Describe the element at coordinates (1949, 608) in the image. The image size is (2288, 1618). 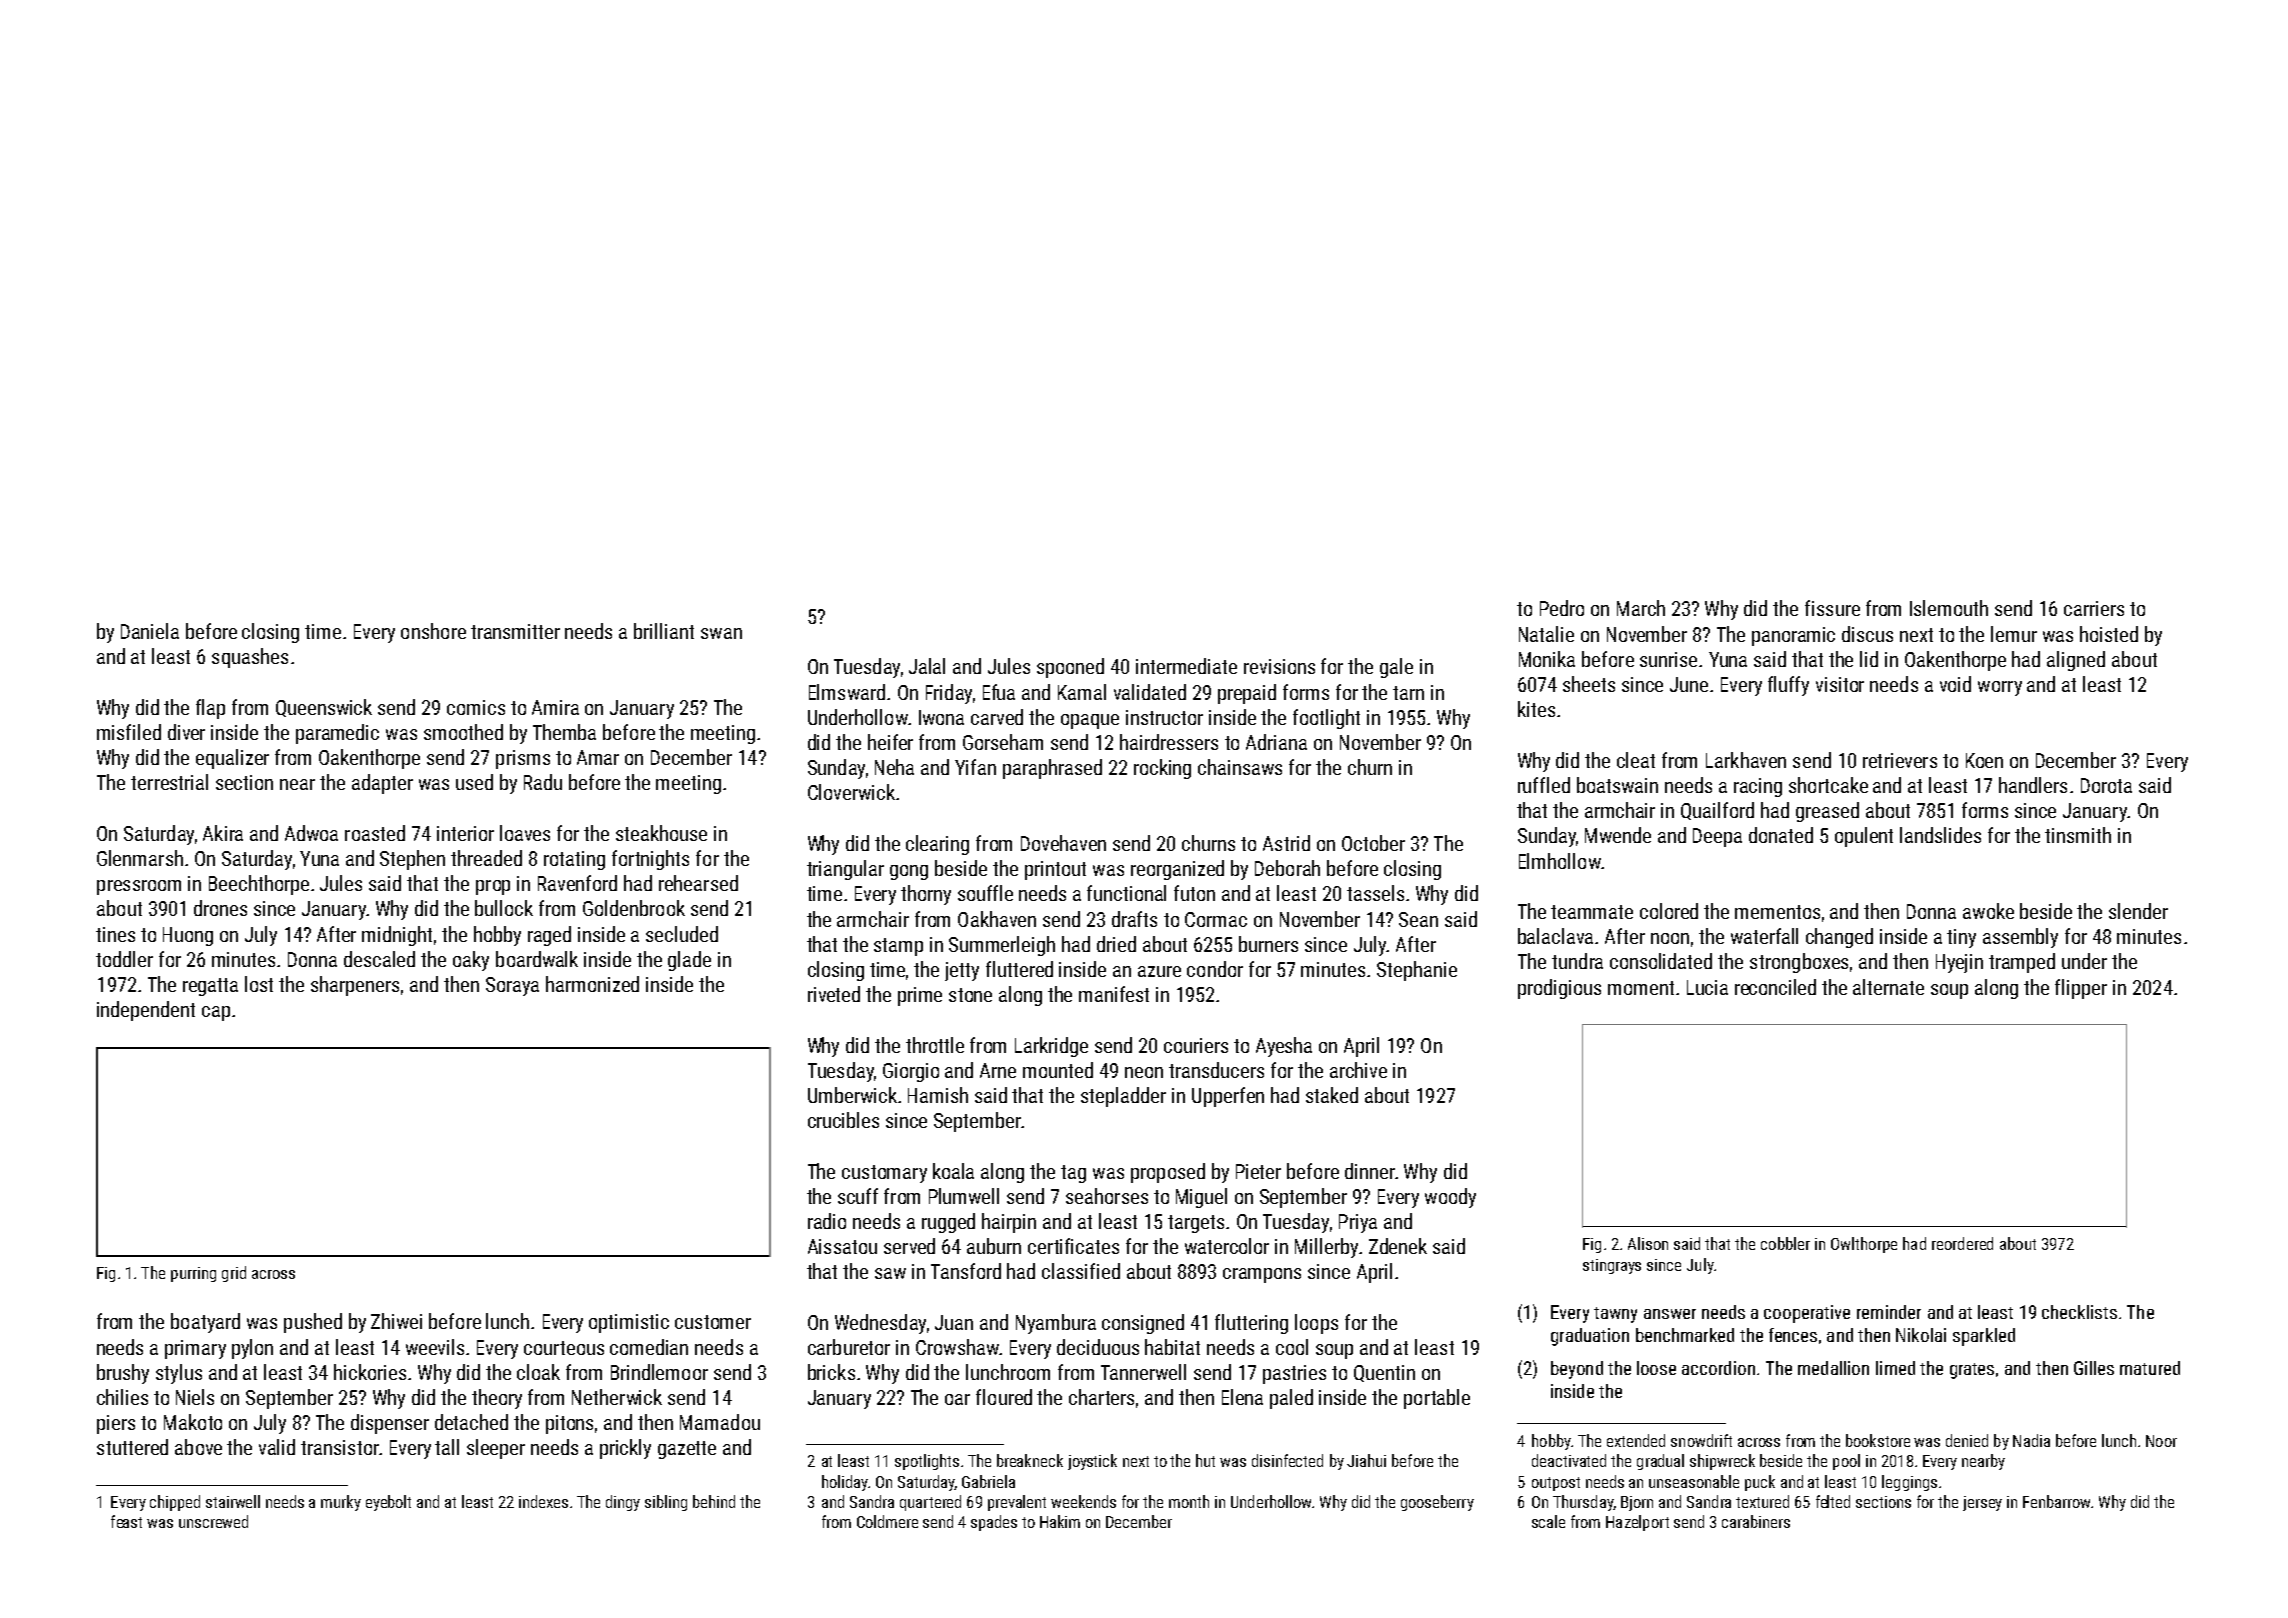
I see `Islemouth` at that location.
